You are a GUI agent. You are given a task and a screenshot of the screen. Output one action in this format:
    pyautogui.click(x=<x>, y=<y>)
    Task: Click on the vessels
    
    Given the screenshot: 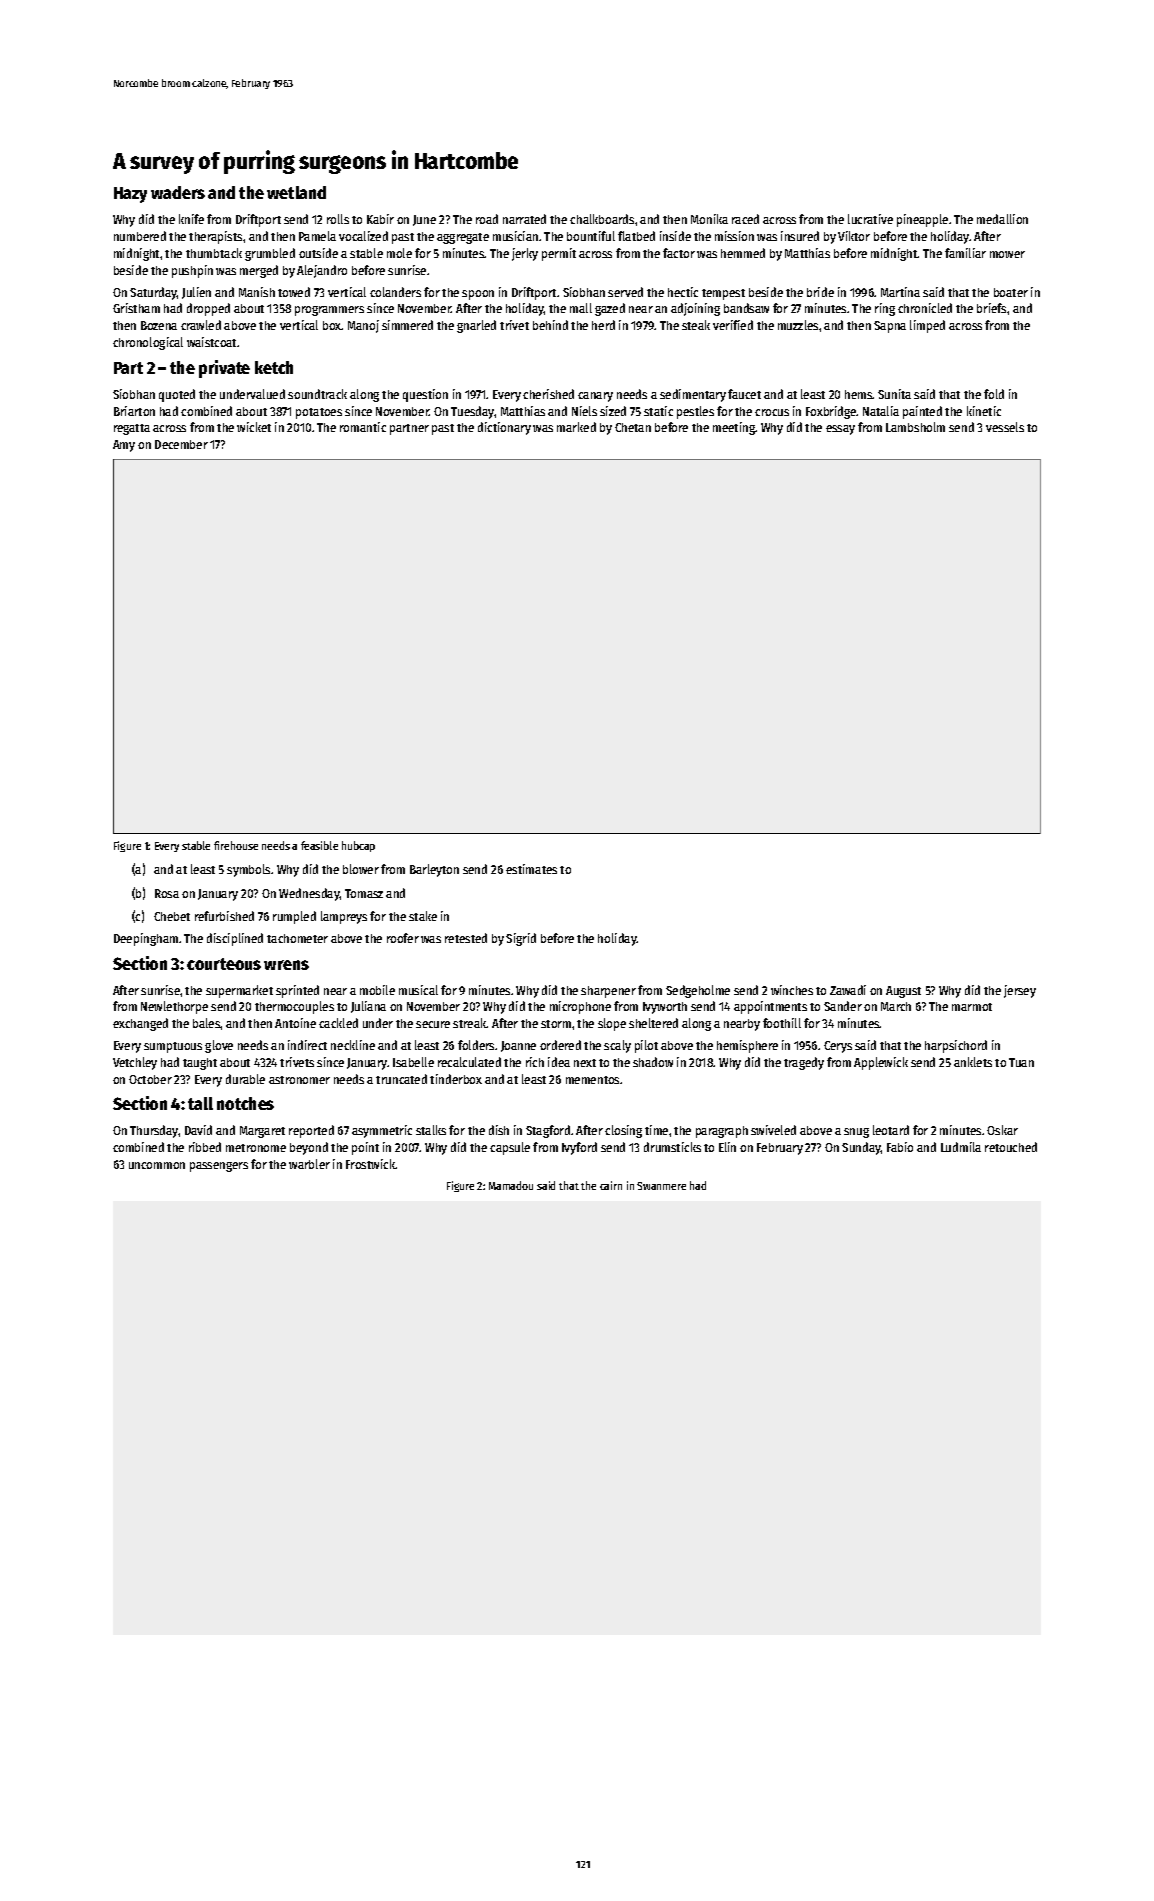 What is the action you would take?
    pyautogui.click(x=1005, y=427)
